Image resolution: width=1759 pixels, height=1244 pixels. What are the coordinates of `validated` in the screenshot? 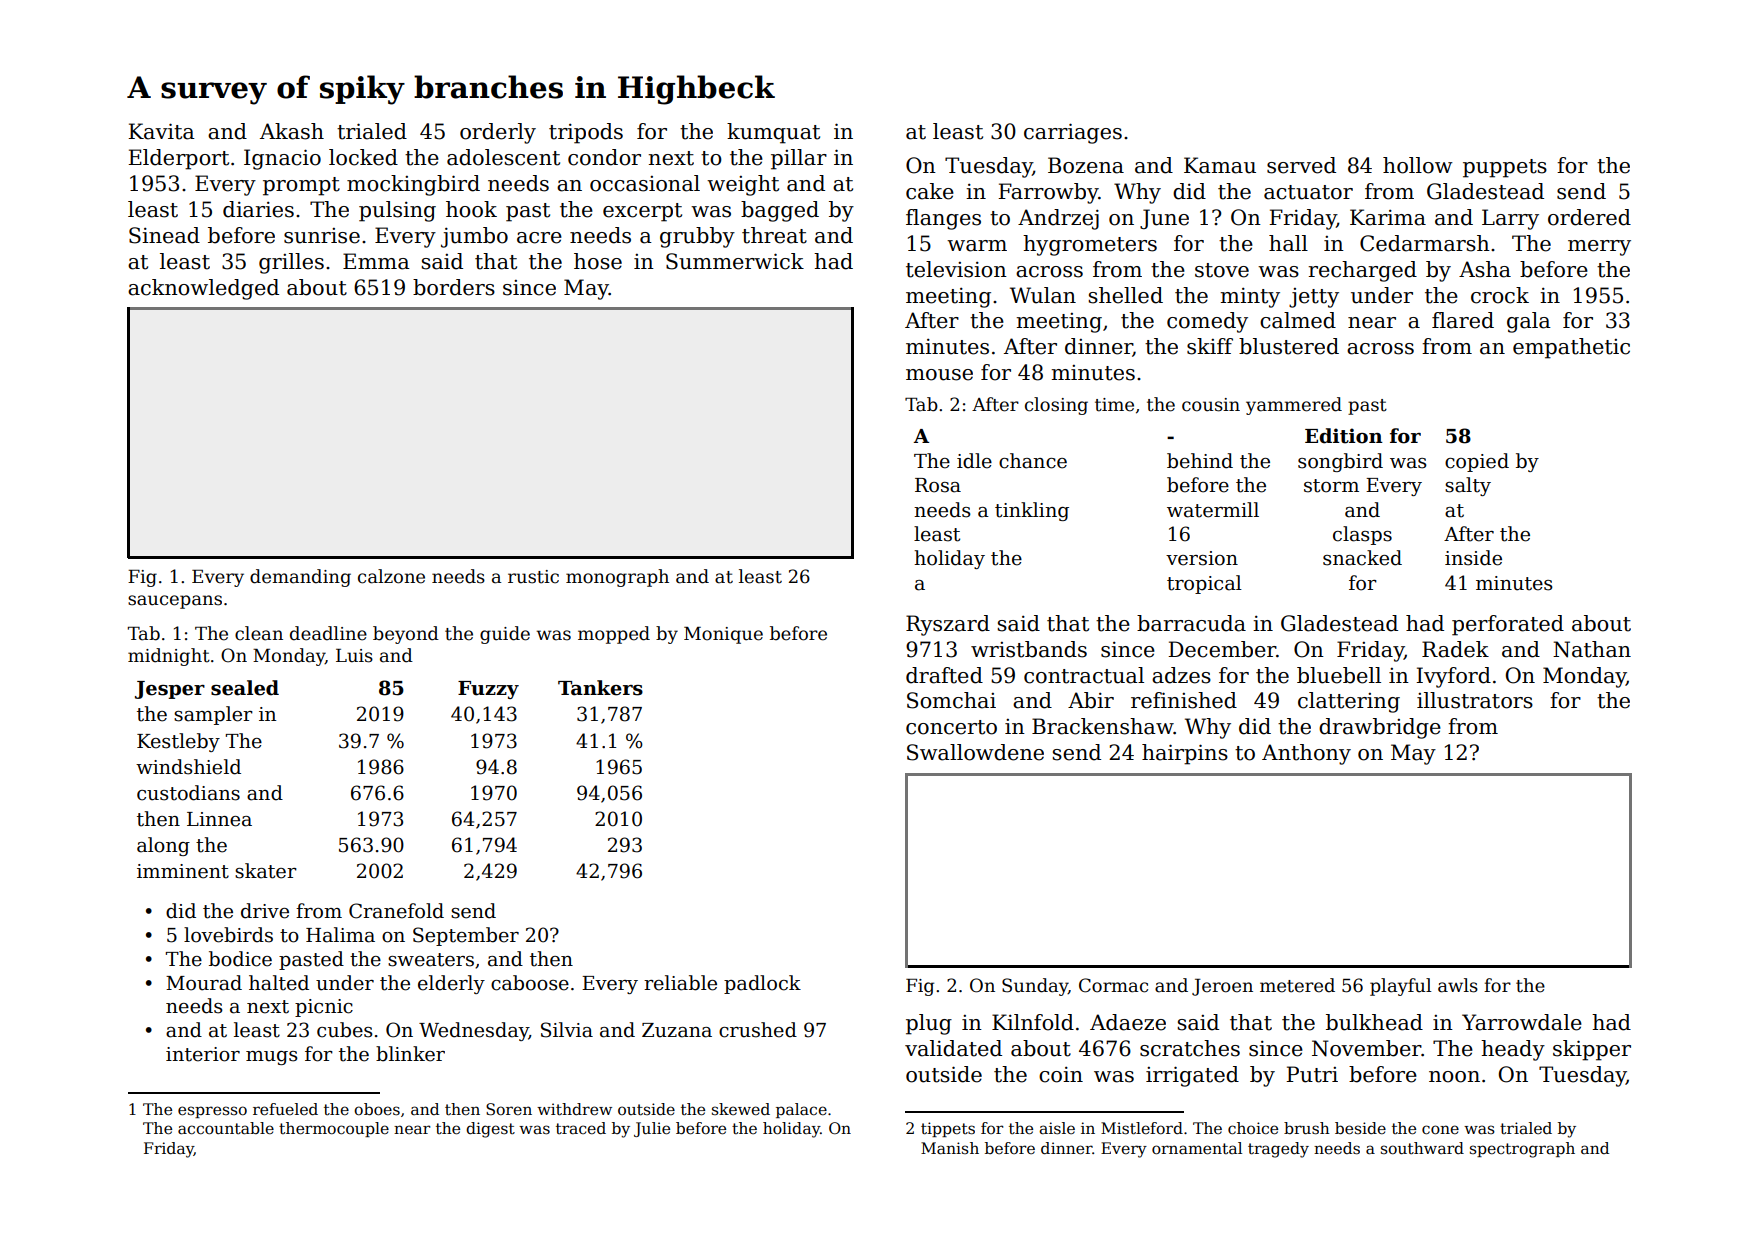 It's located at (953, 1048).
